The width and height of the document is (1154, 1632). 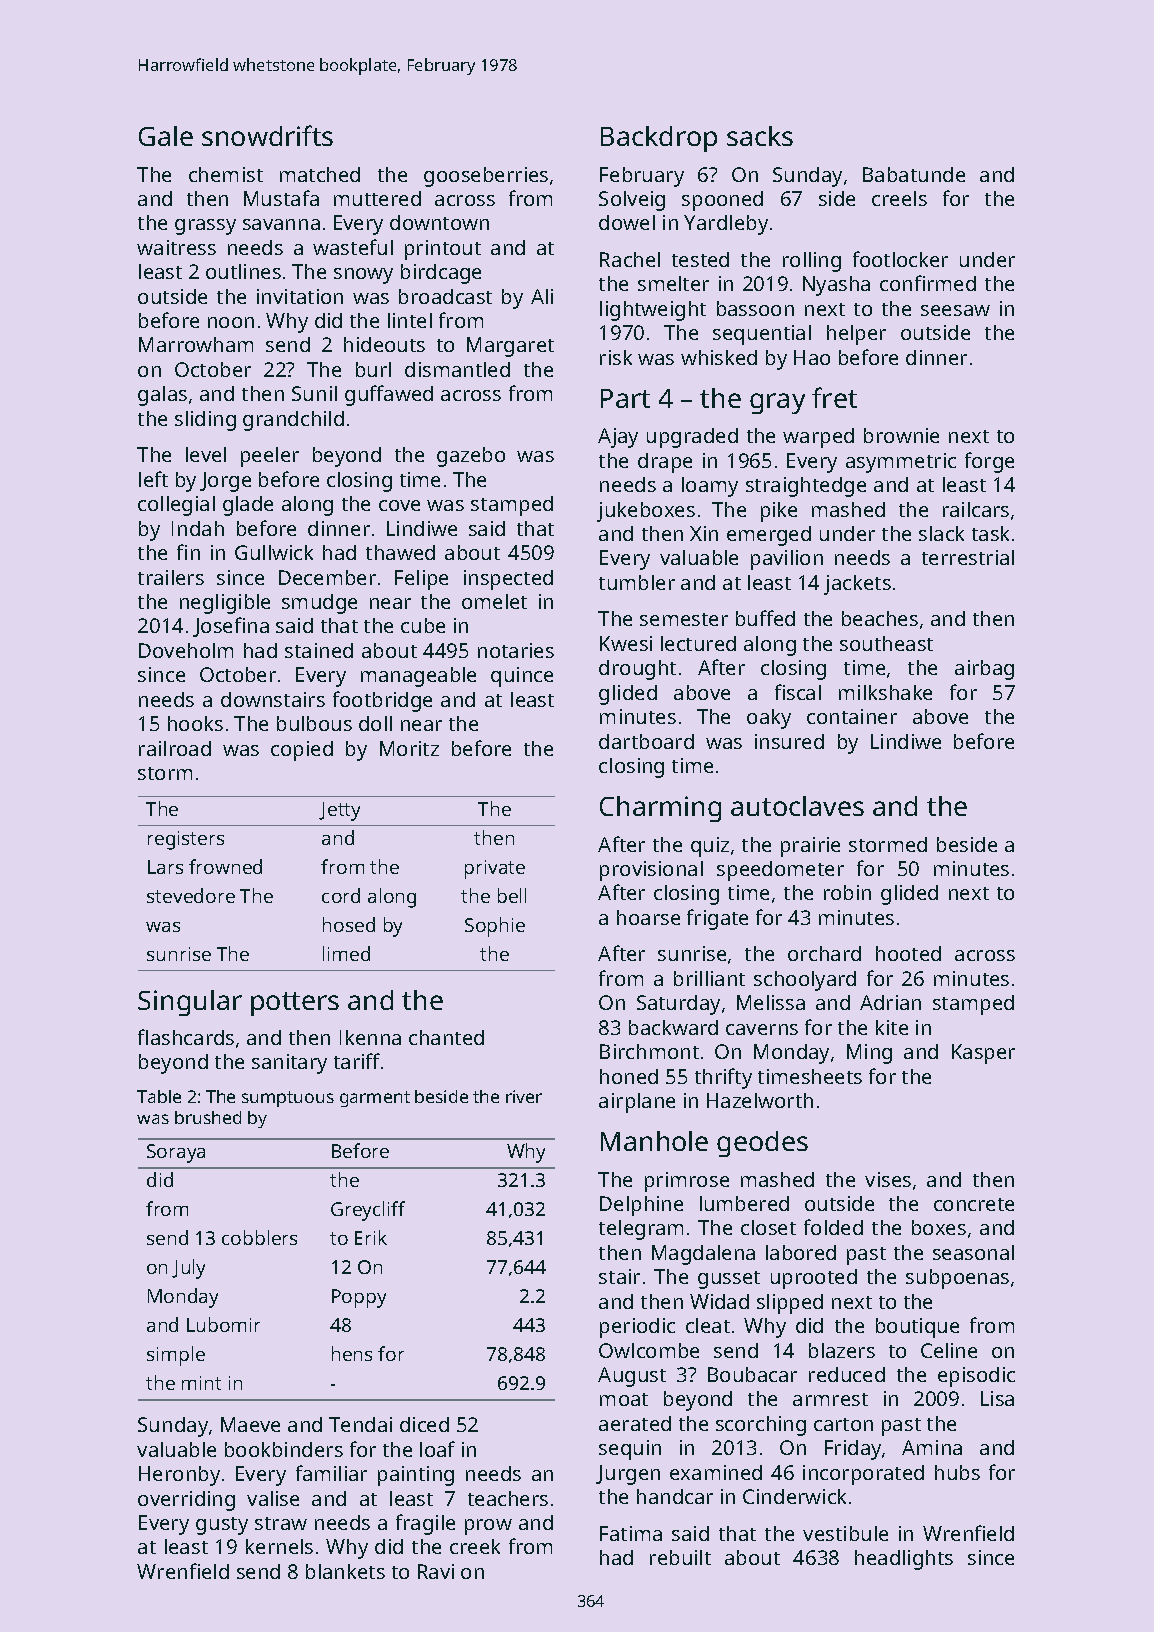 What do you see at coordinates (797, 806) in the document?
I see `autoclaves` at bounding box center [797, 806].
